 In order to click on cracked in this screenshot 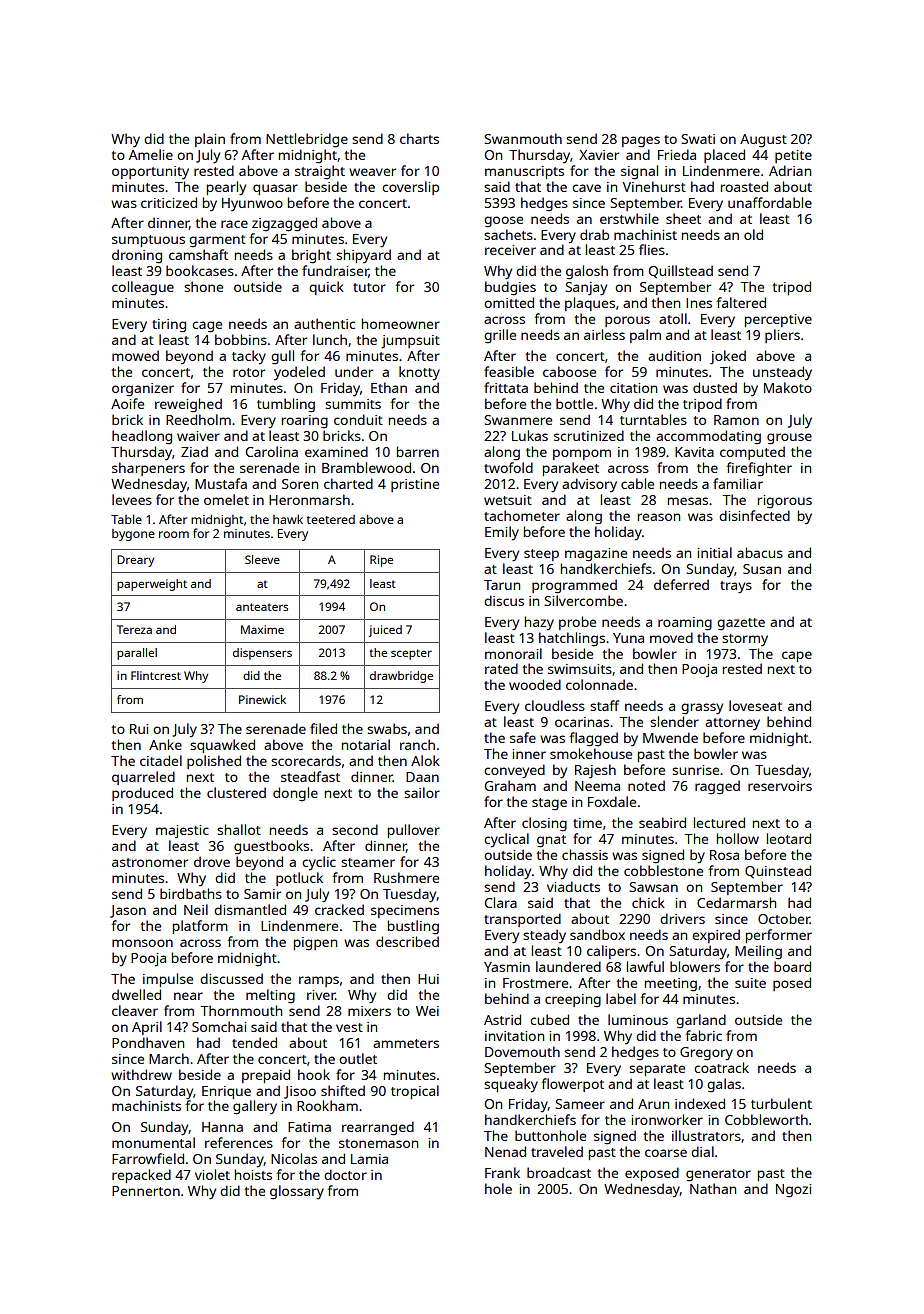, I will do `click(339, 909)`.
